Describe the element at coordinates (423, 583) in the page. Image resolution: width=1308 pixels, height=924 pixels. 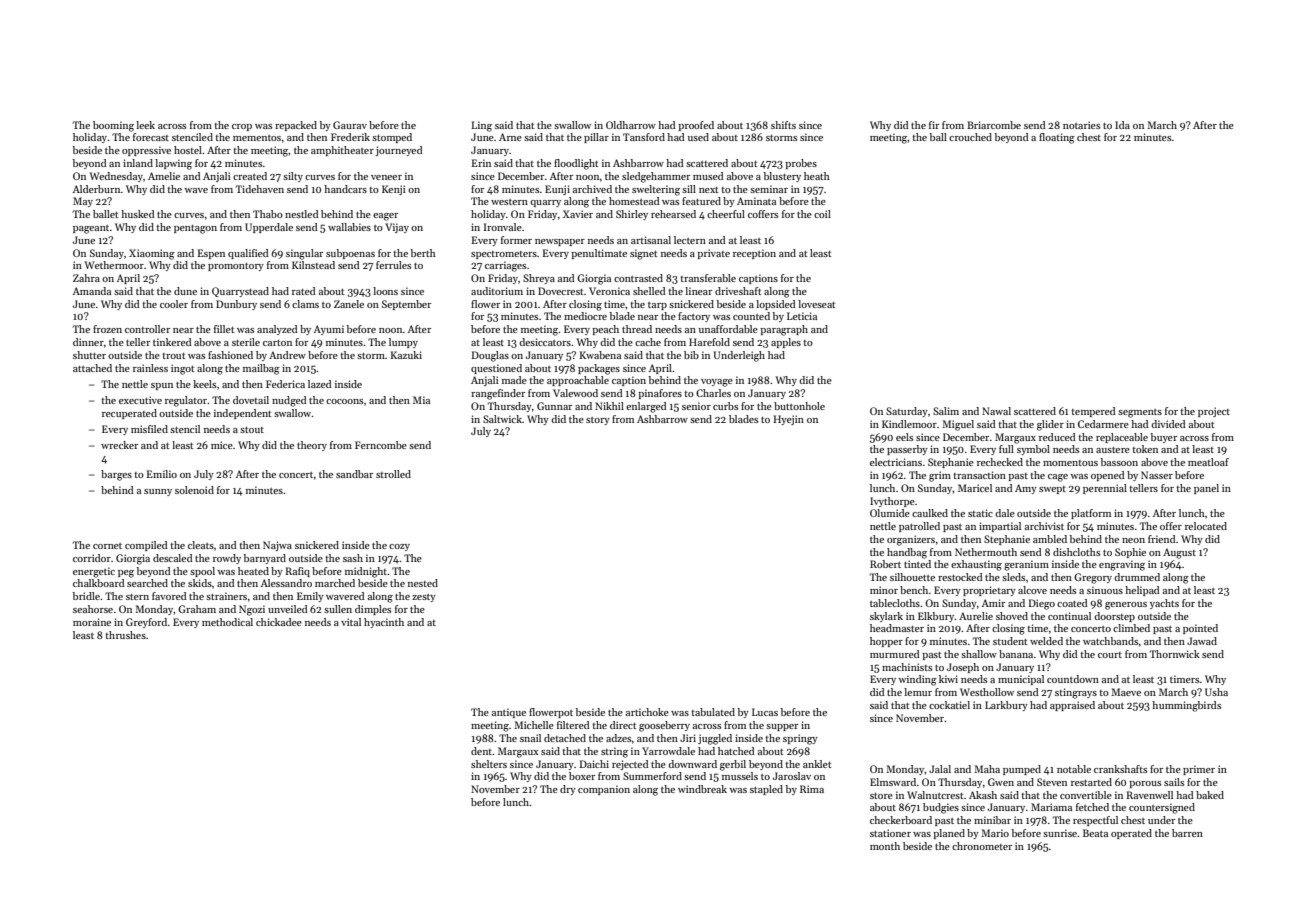
I see `nested` at that location.
